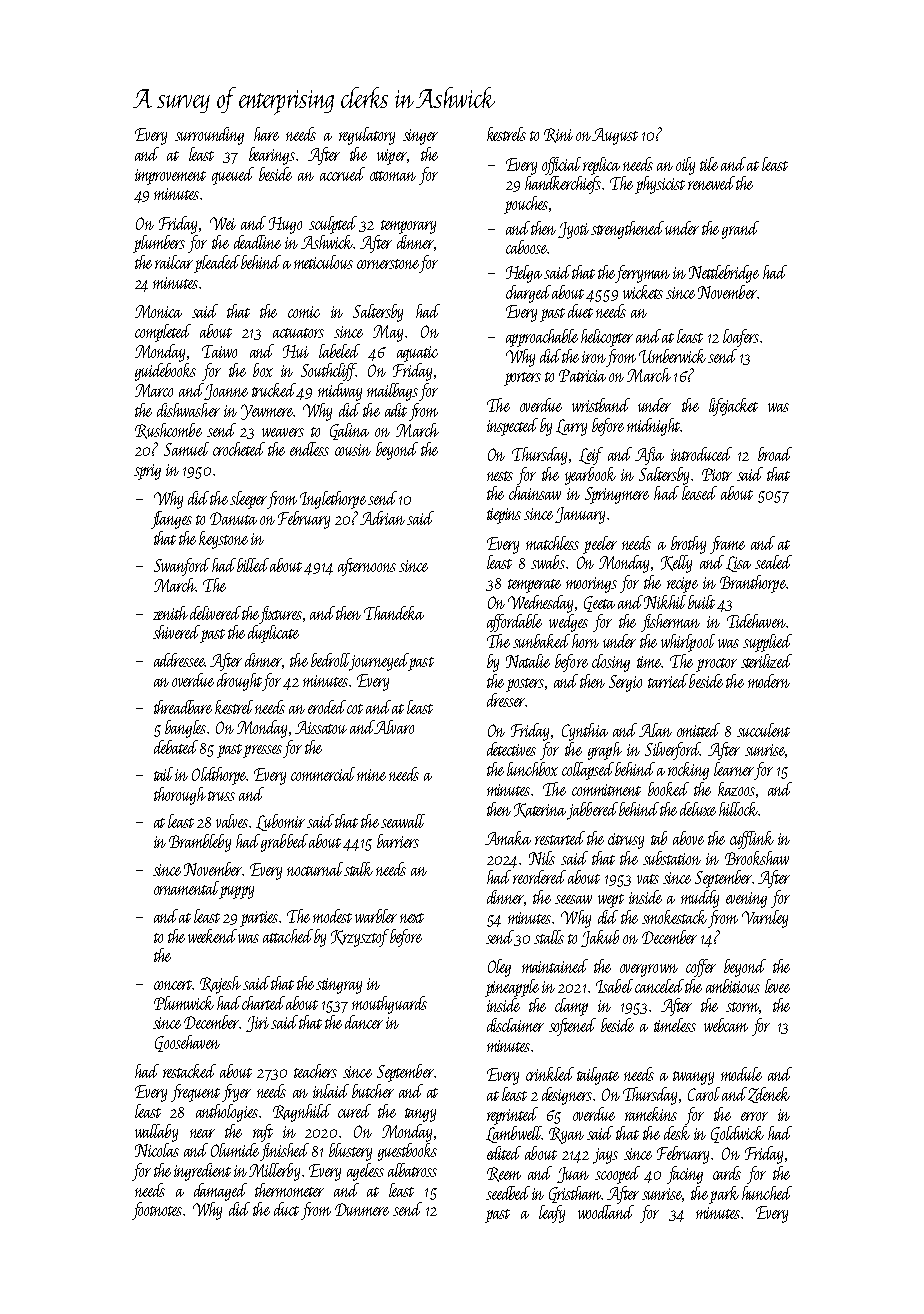 Image resolution: width=924 pixels, height=1314 pixels. Describe the element at coordinates (239, 449) in the screenshot. I see `crocheted` at that location.
